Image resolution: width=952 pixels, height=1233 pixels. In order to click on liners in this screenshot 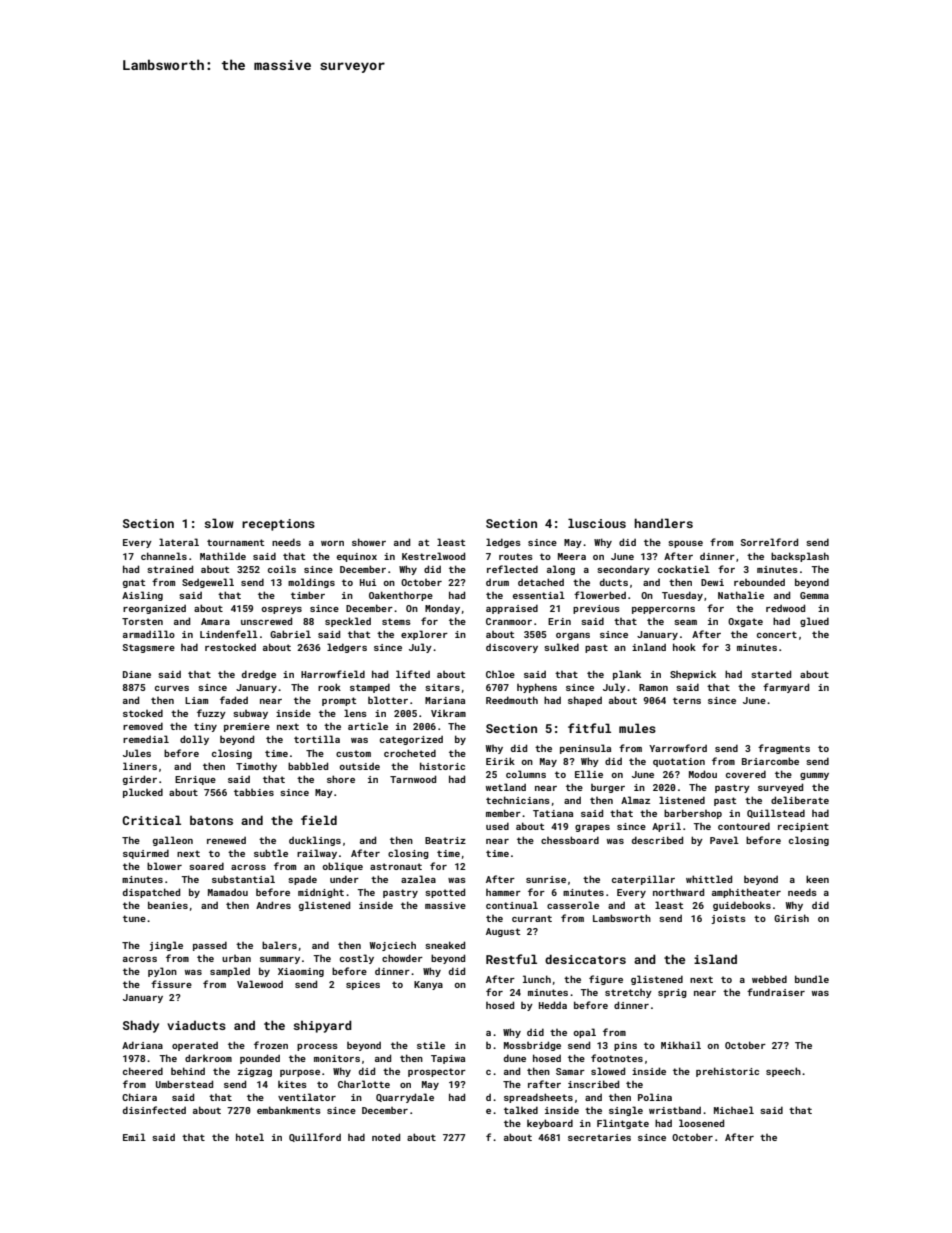, I will do `click(140, 766)`.
